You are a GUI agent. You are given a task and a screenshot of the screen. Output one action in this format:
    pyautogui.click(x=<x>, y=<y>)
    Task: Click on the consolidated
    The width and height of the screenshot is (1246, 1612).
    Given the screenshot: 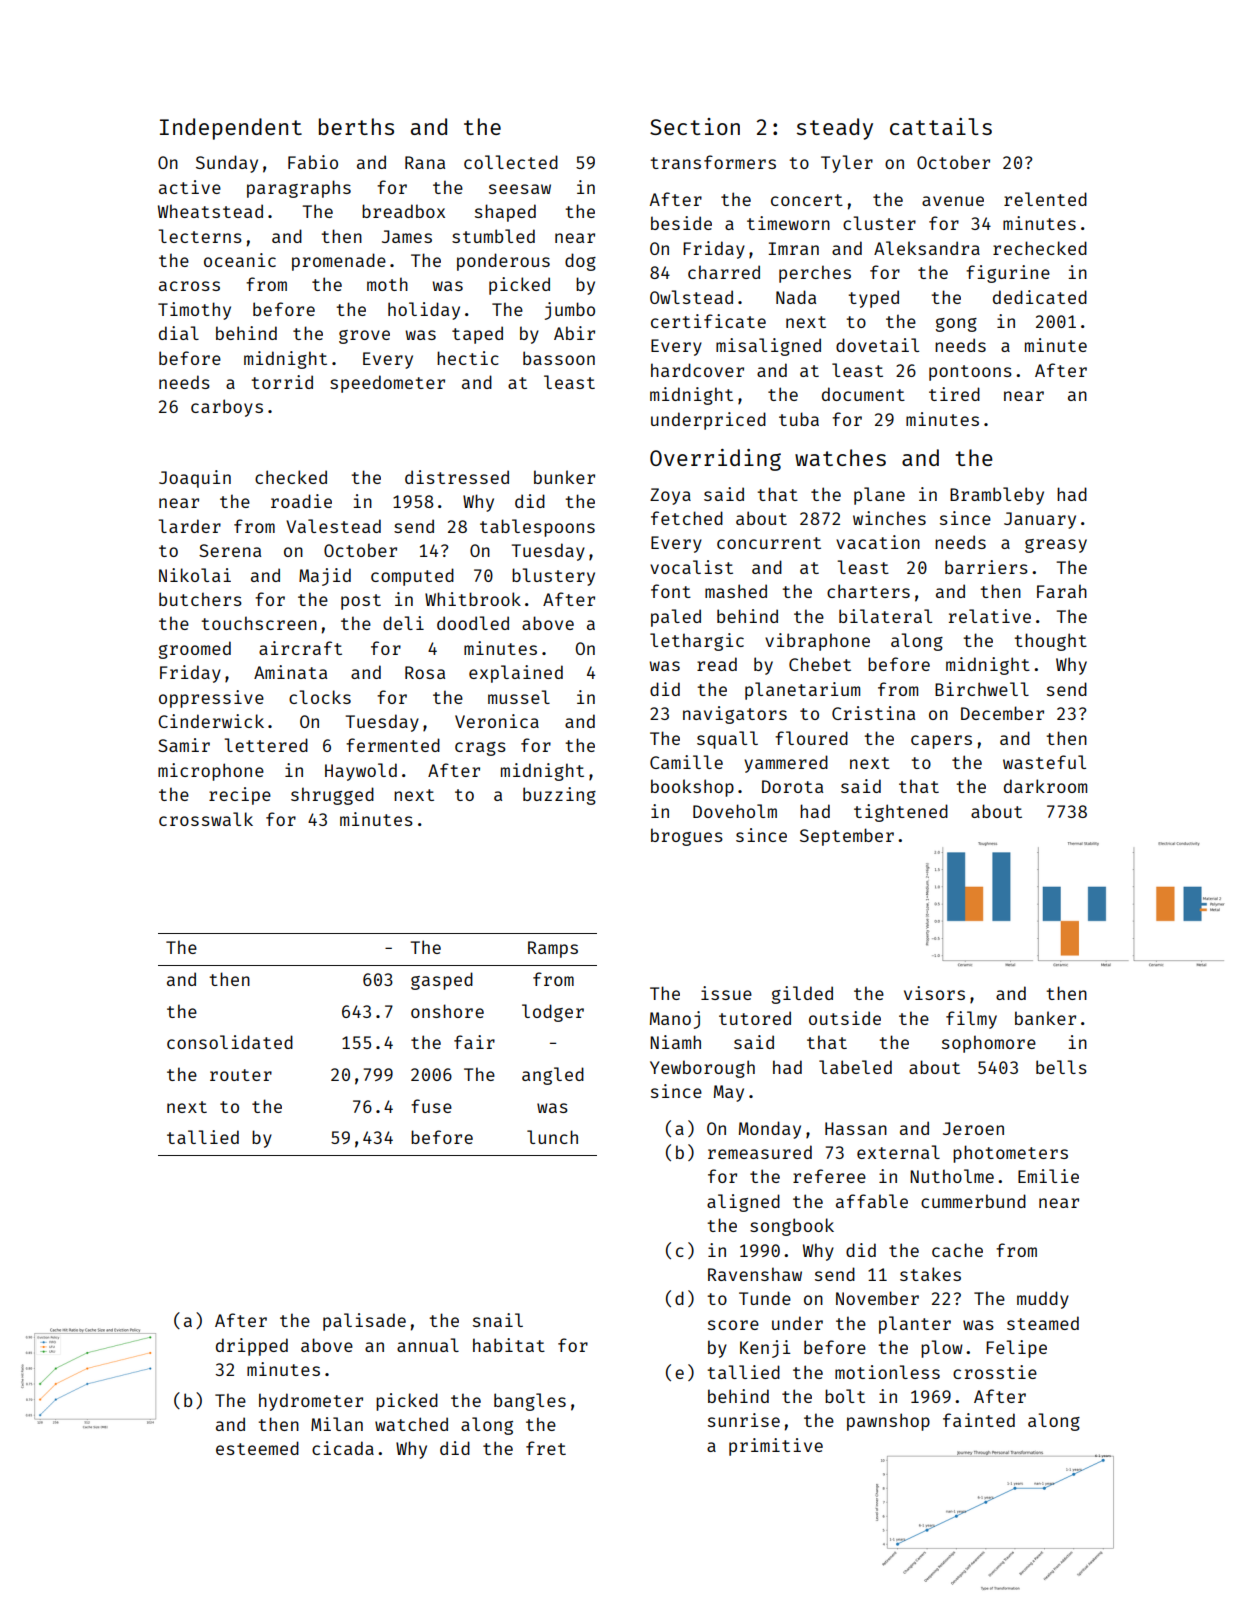 What is the action you would take?
    pyautogui.click(x=230, y=1042)
